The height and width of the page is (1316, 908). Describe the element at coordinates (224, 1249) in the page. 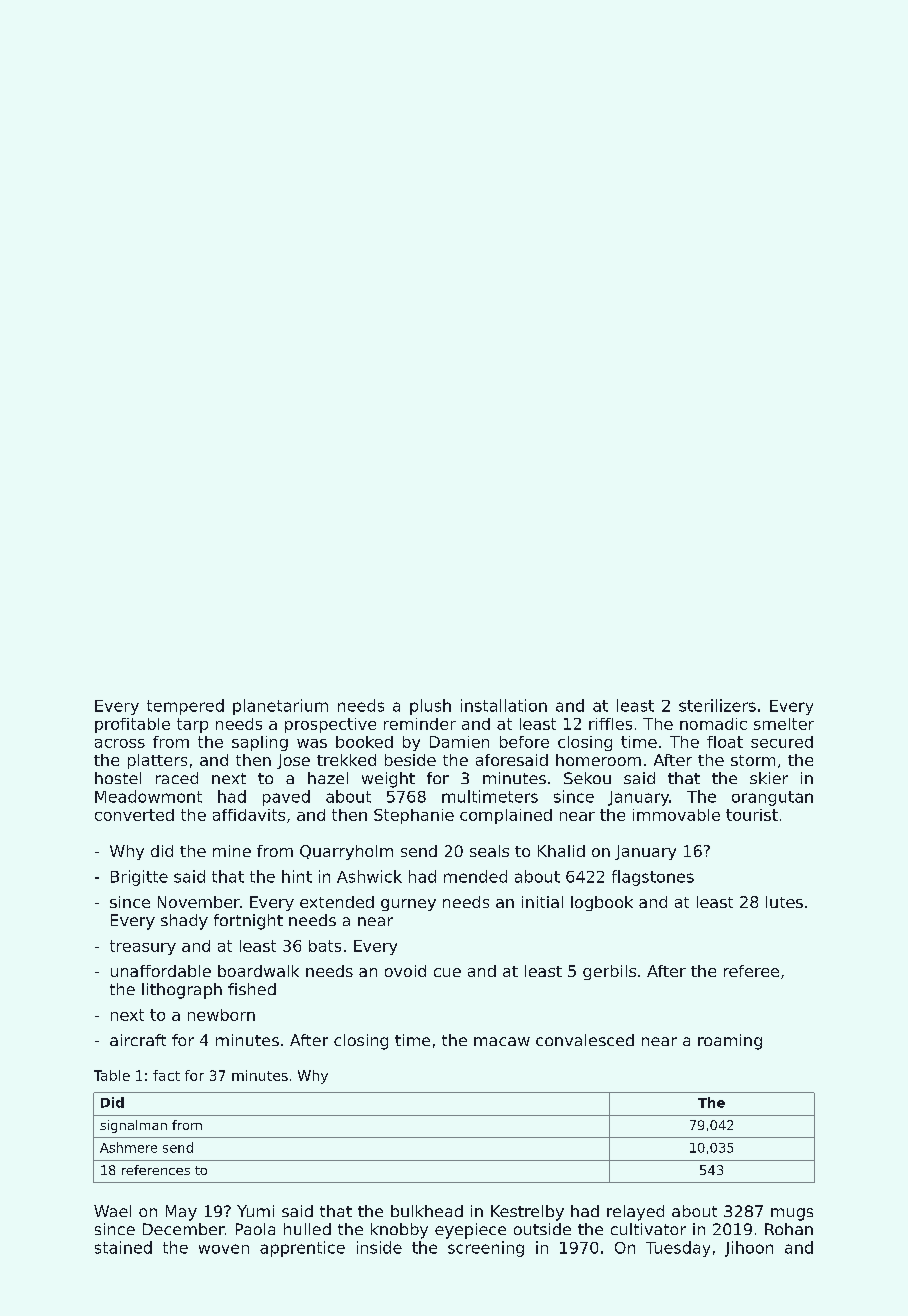

I see `woven` at that location.
